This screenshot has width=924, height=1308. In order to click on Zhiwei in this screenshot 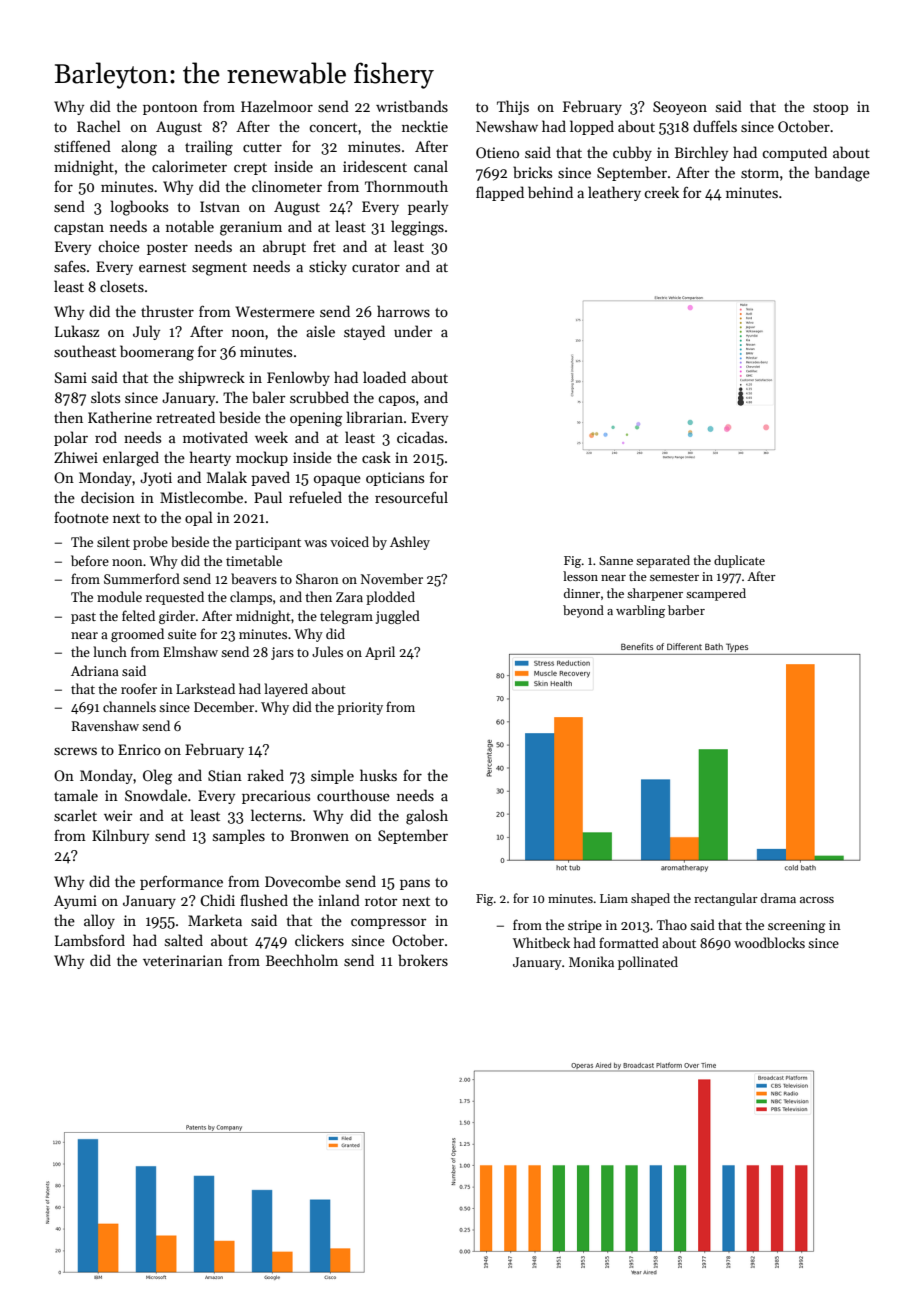, I will do `click(76, 457)`.
